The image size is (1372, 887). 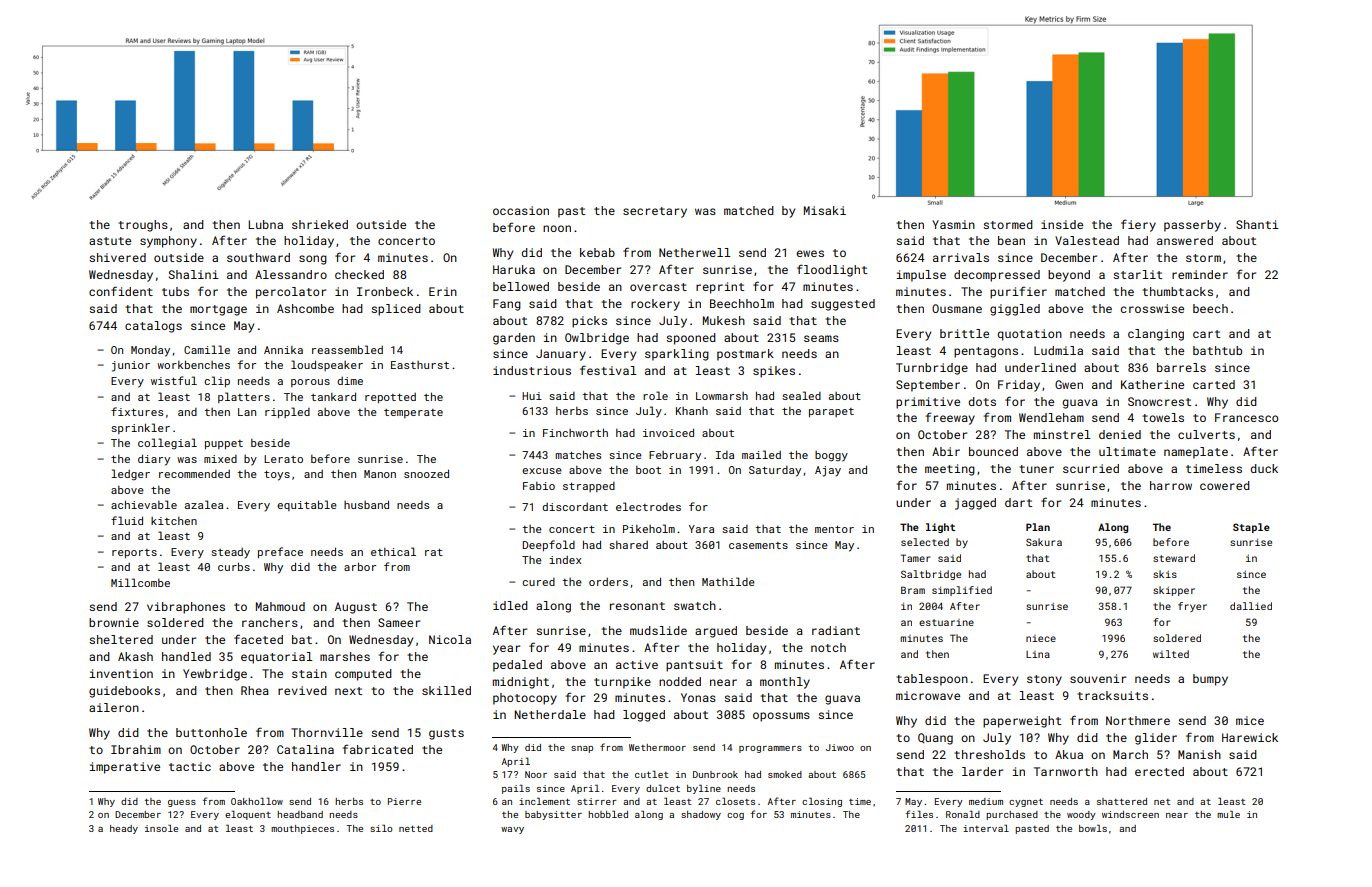 What do you see at coordinates (774, 372) in the screenshot?
I see `spikes` at bounding box center [774, 372].
